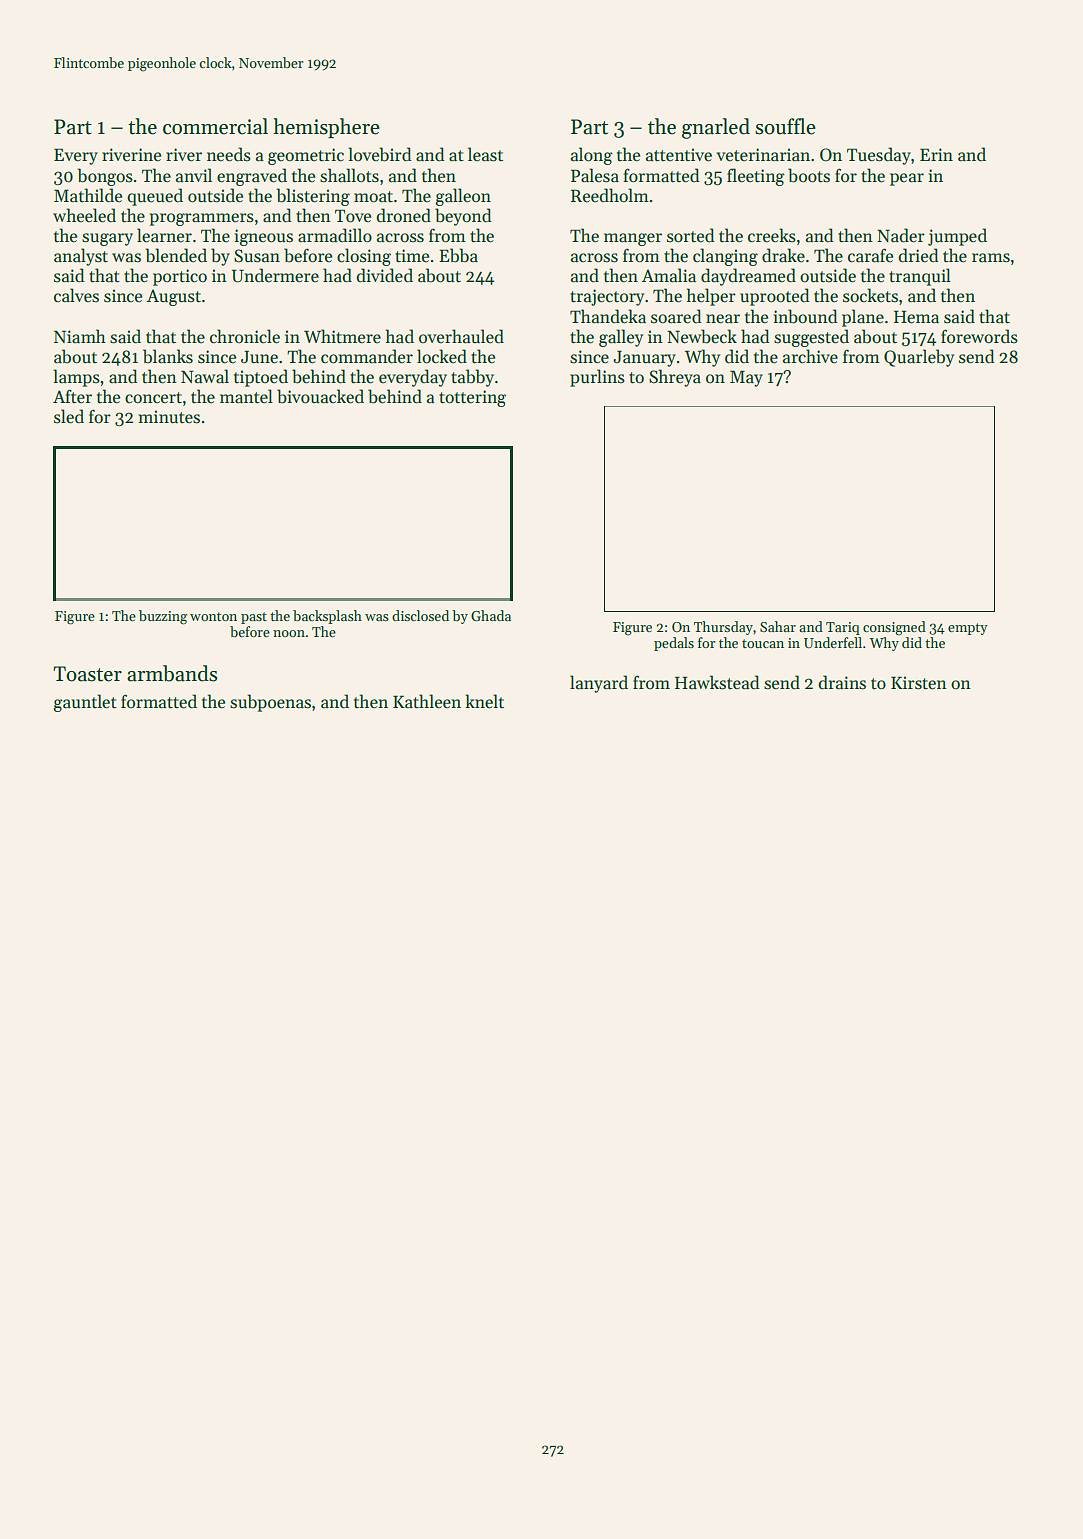  Describe the element at coordinates (785, 126) in the document. I see `souffle` at that location.
